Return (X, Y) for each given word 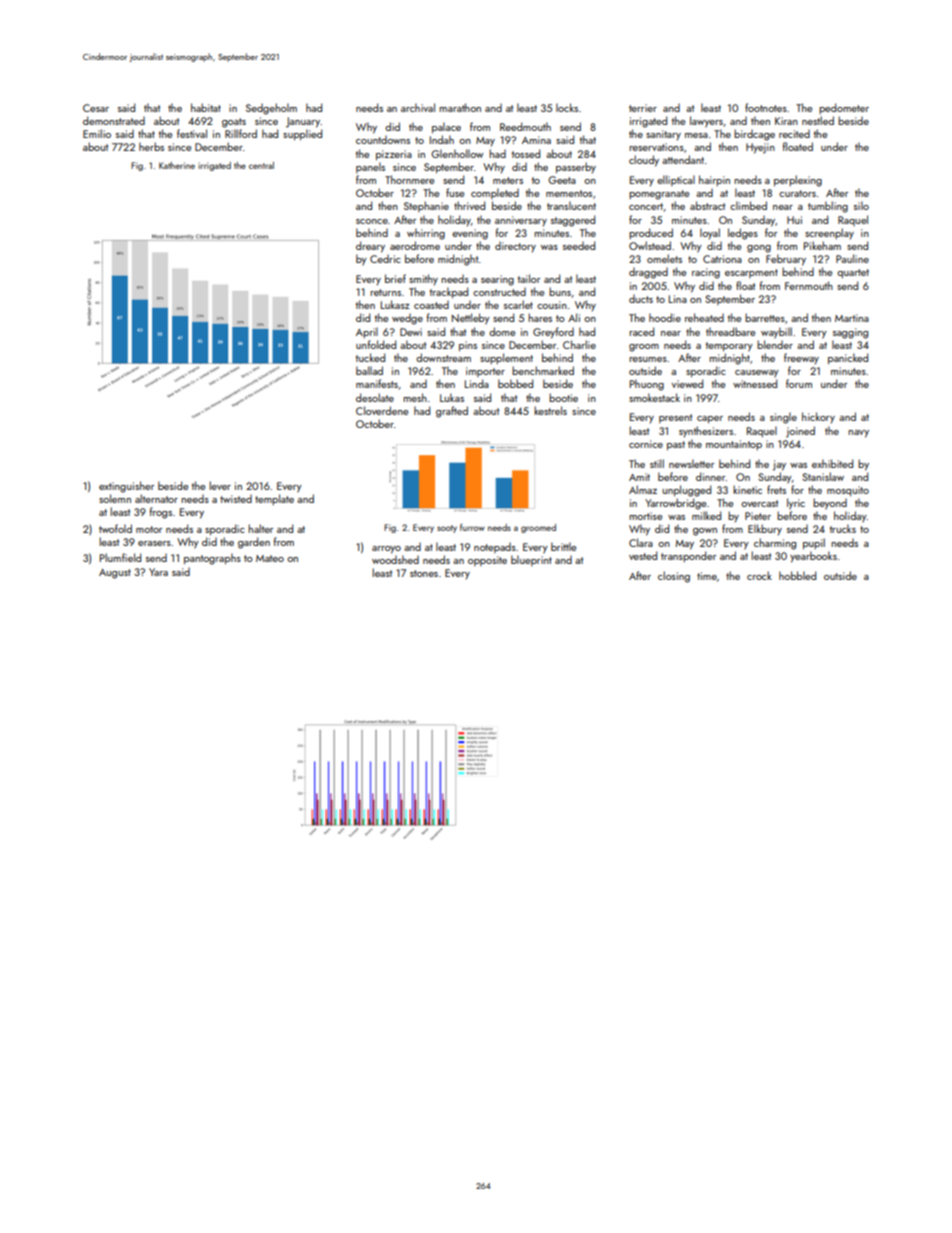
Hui (794, 220)
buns (560, 291)
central (261, 165)
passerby (576, 168)
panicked (848, 358)
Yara (158, 572)
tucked (370, 357)
